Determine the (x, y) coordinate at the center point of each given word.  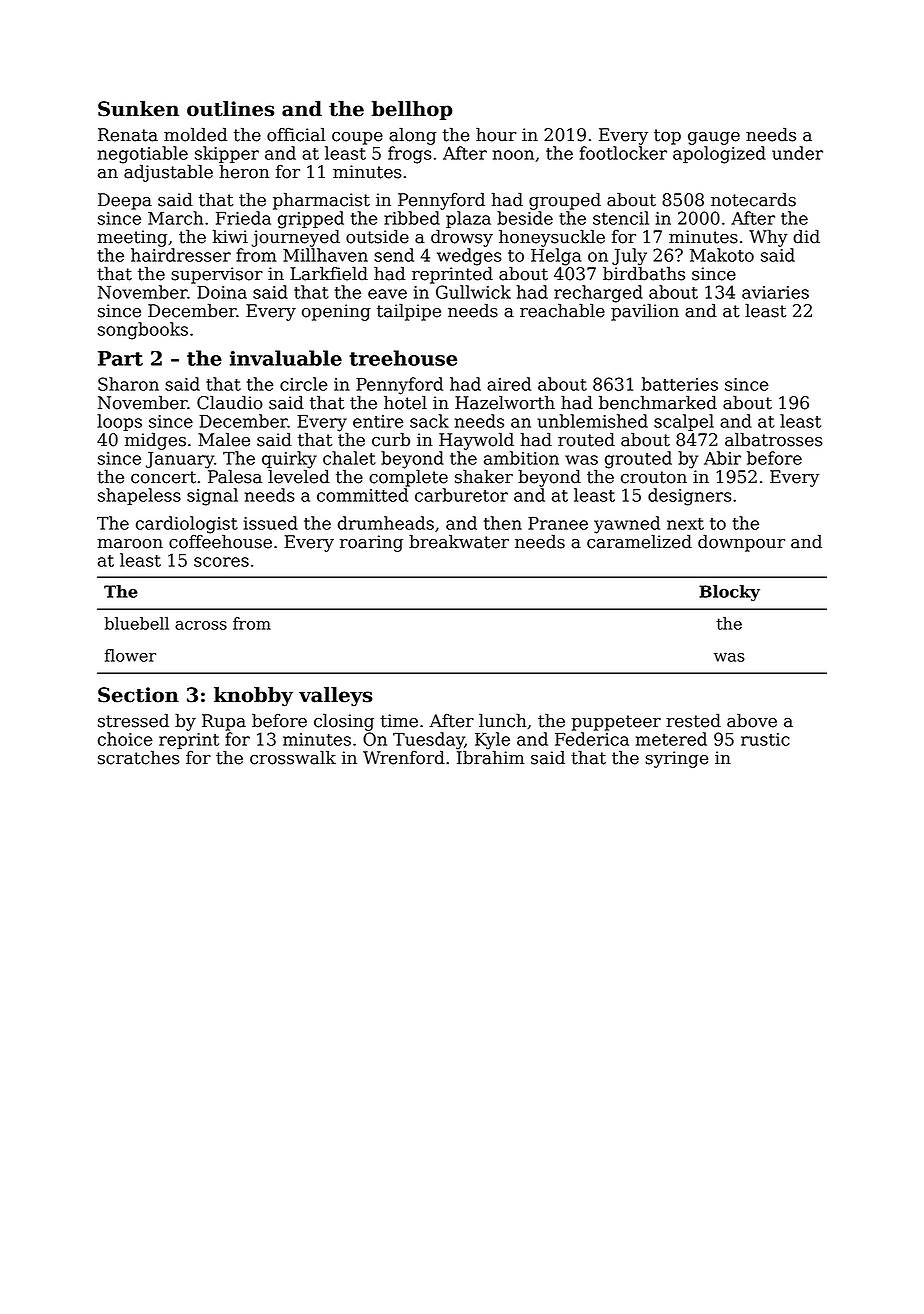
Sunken (138, 109)
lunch (503, 721)
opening (336, 312)
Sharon (128, 384)
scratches (139, 758)
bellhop (411, 110)
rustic (765, 739)
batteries (680, 384)
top (667, 137)
